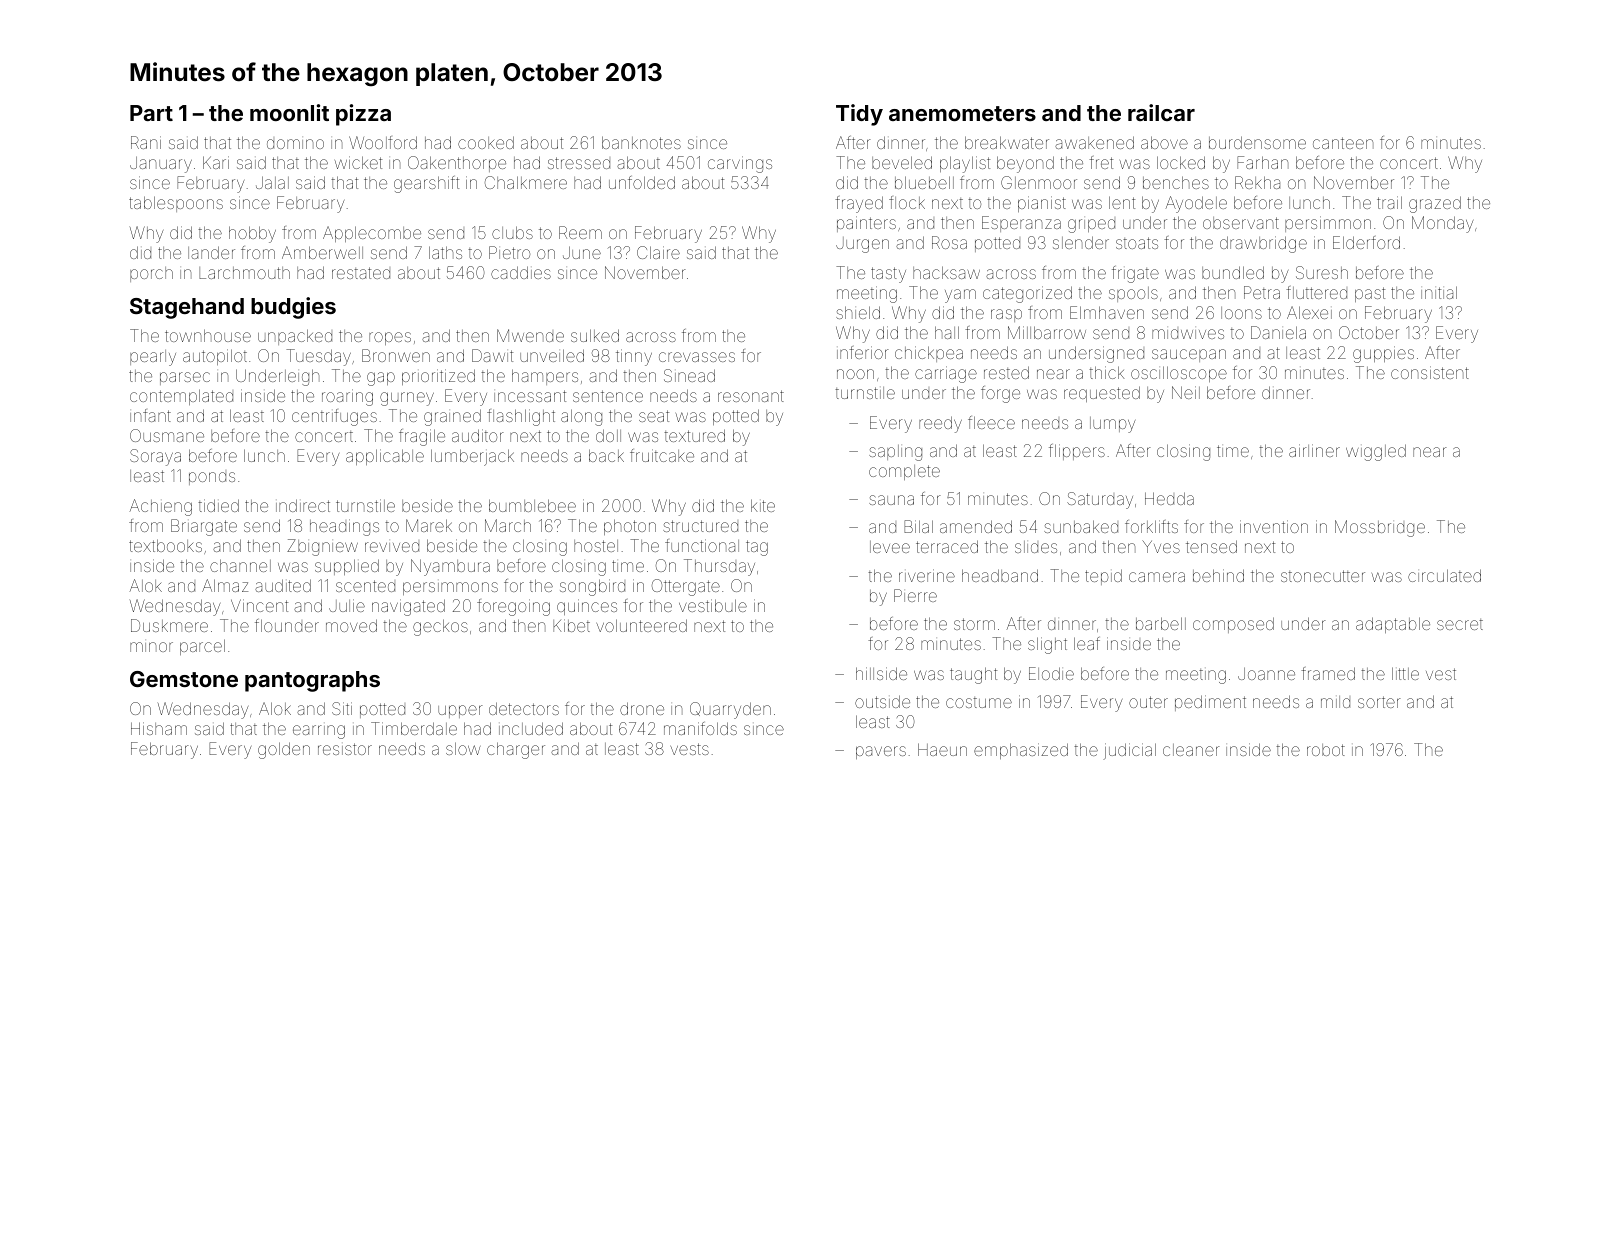 Image resolution: width=1623 pixels, height=1254 pixels. What do you see at coordinates (151, 113) in the screenshot?
I see `Part` at bounding box center [151, 113].
